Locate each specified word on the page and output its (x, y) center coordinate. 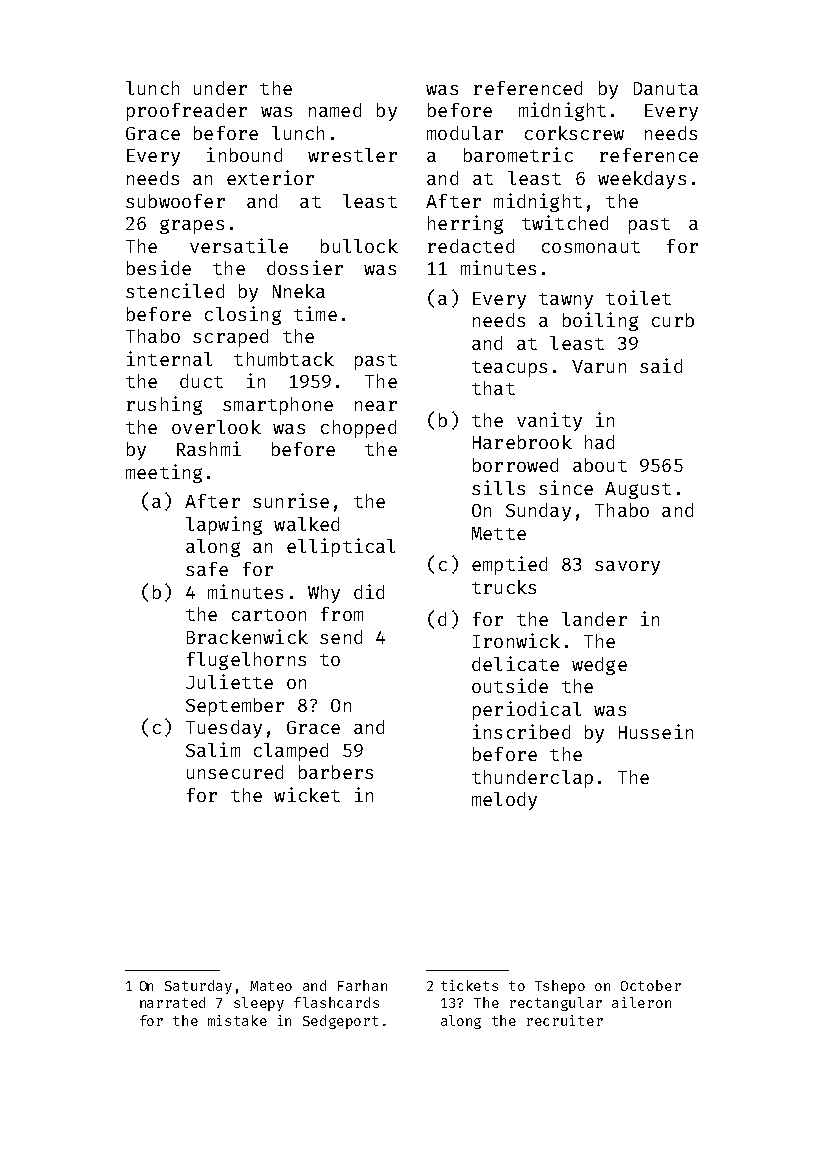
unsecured (235, 772)
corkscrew (574, 133)
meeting (164, 473)
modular (465, 133)
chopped (358, 429)
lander (594, 619)
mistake (237, 1020)
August (638, 490)
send (341, 637)
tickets (469, 985)
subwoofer (175, 201)
